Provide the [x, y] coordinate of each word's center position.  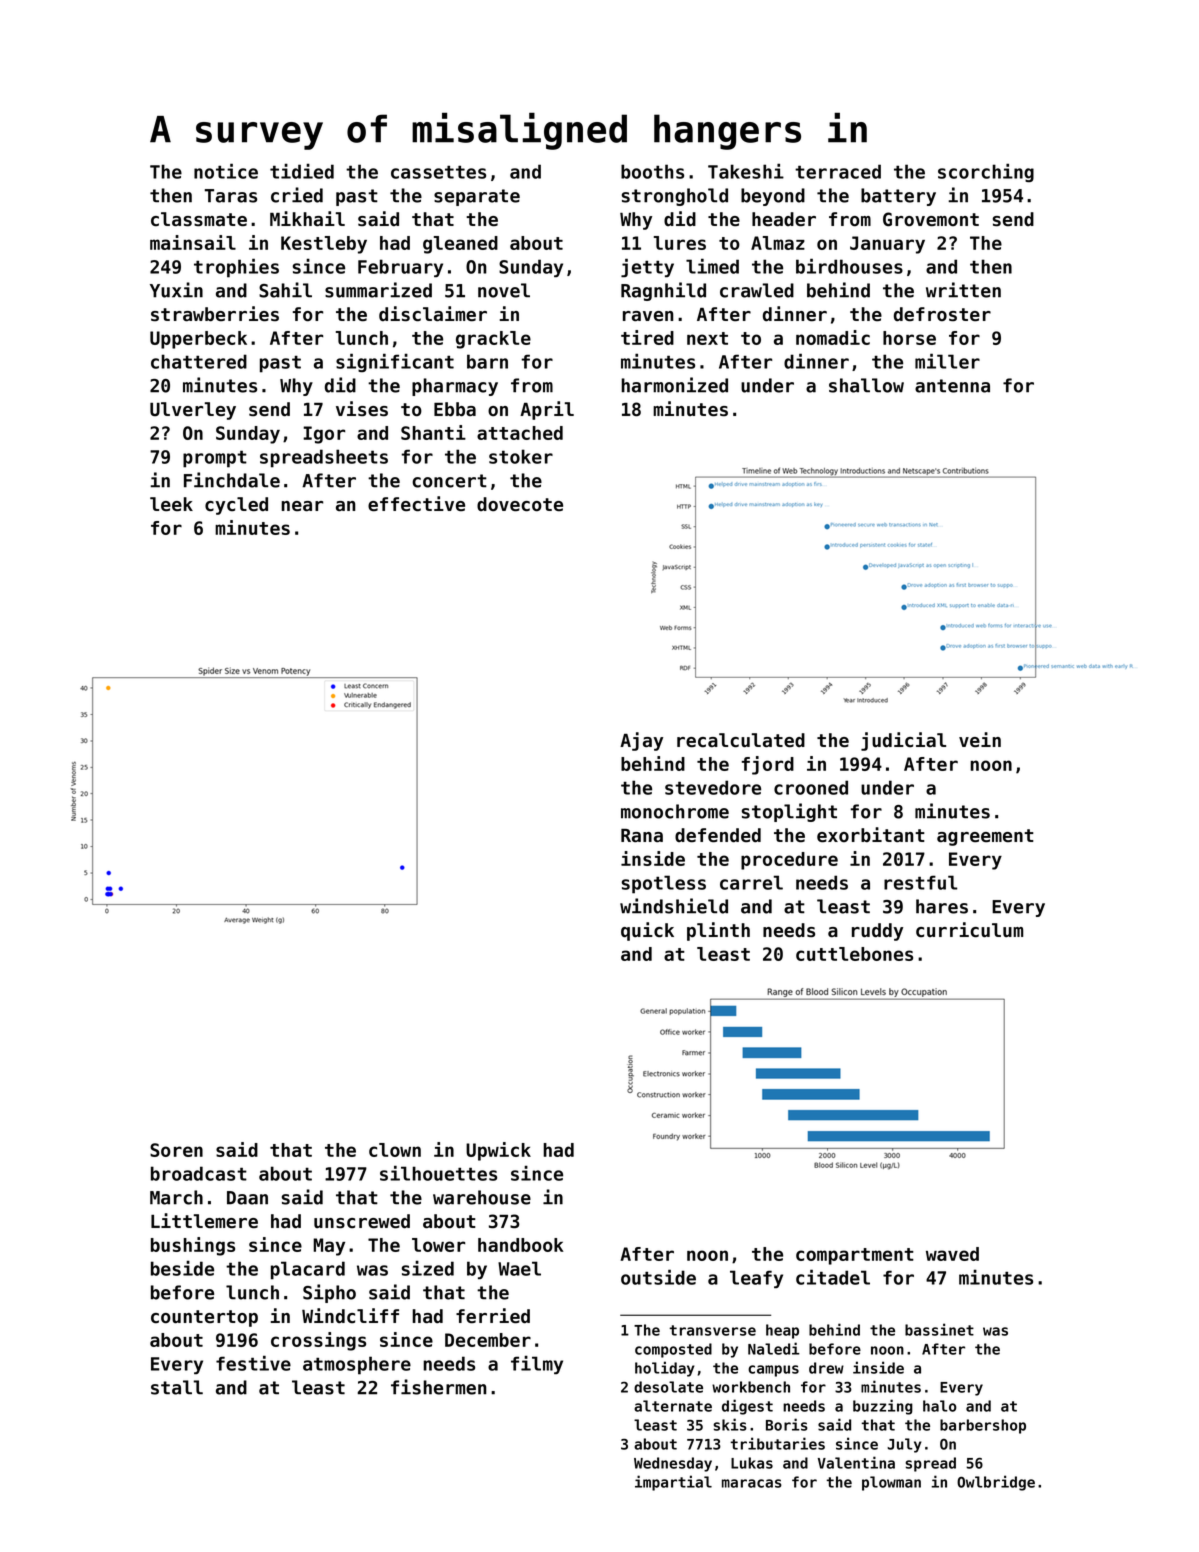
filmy [537, 1364]
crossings [318, 1341]
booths [652, 171]
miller [947, 361]
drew [826, 1368]
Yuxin [176, 290]
